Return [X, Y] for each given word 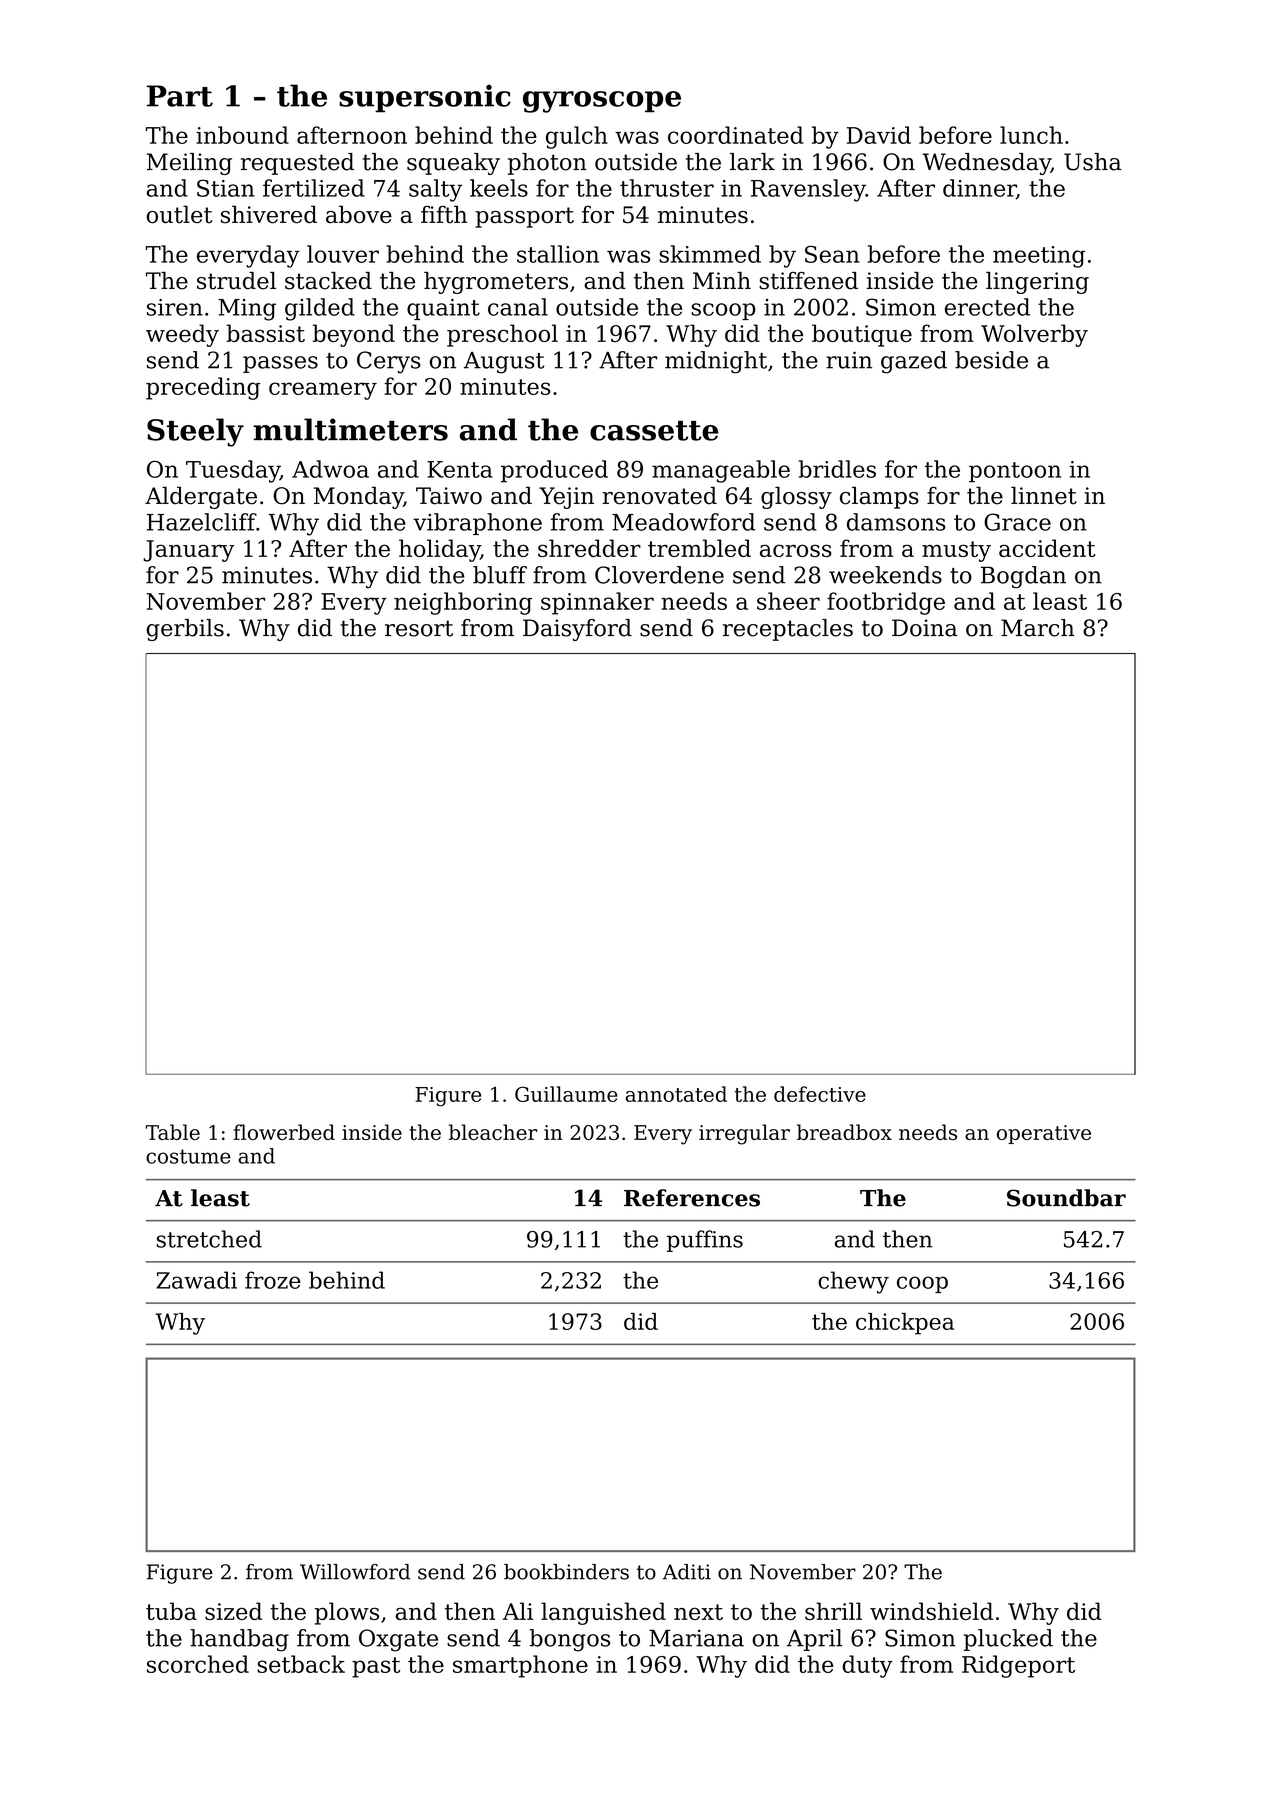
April [814, 1640]
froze [273, 1280]
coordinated [736, 135]
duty [867, 1666]
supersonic [425, 98]
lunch [1031, 135]
